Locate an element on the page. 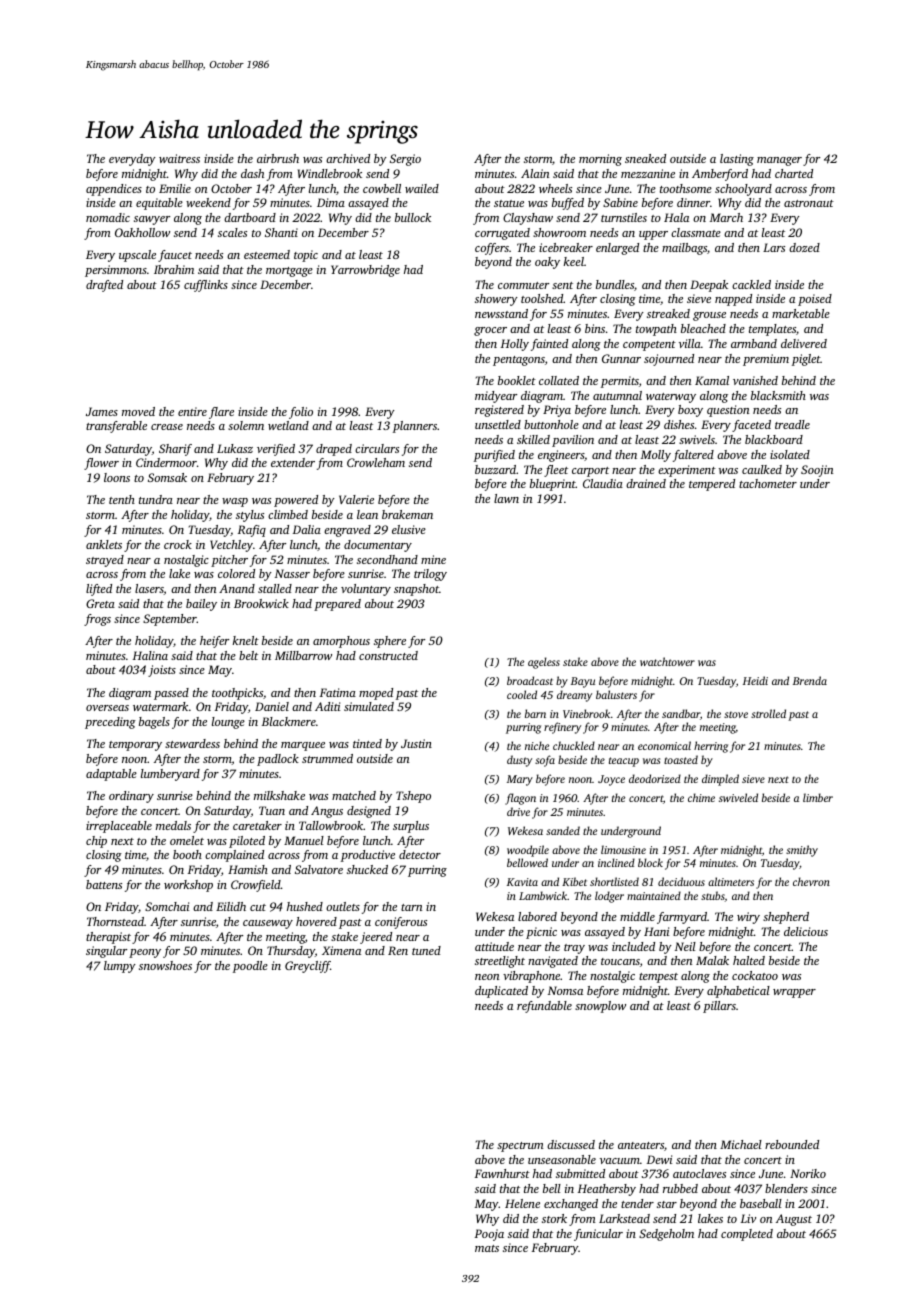 The image size is (924, 1308). limousine is located at coordinates (623, 849).
